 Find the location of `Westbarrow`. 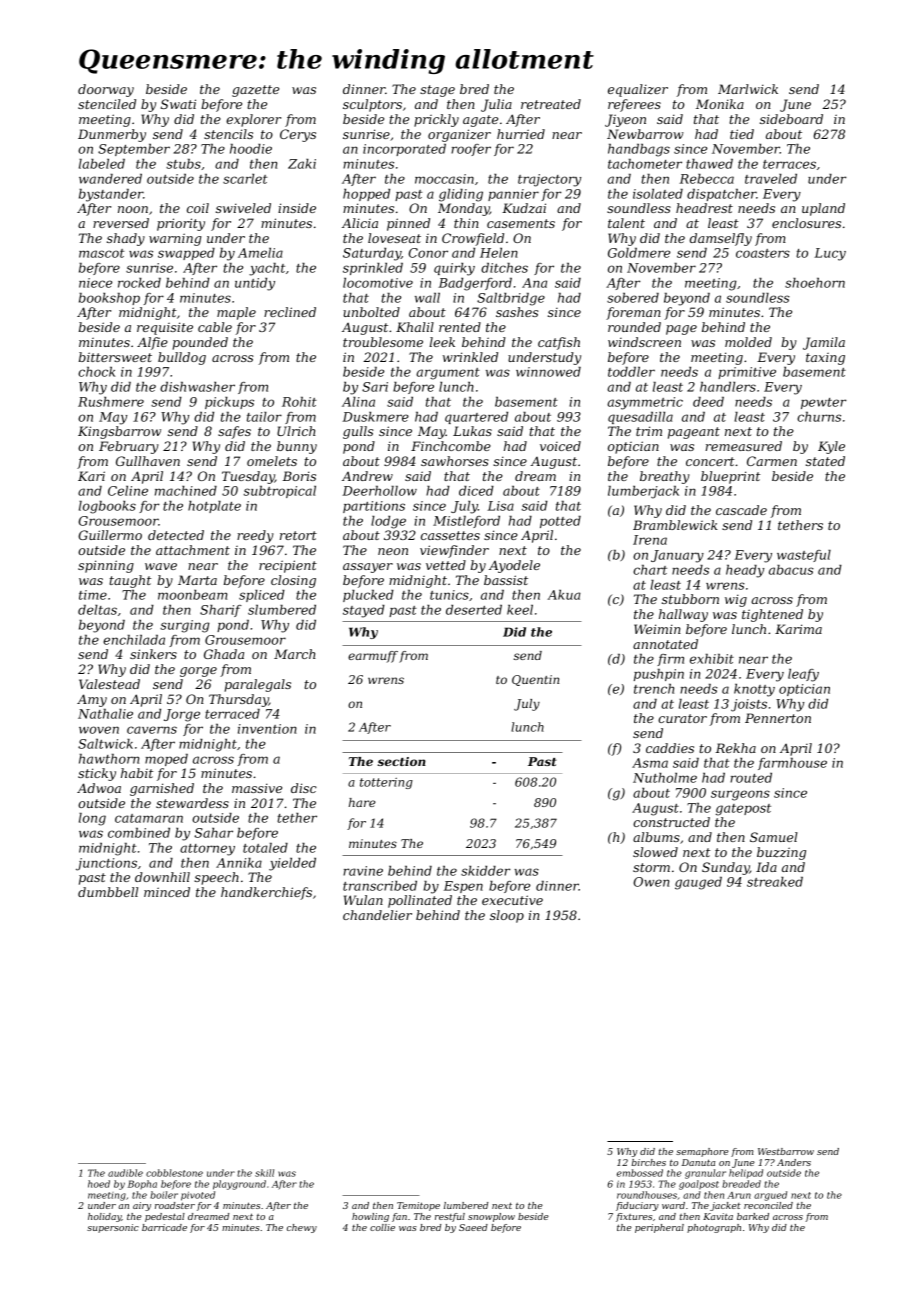

Westbarrow is located at coordinates (786, 1151).
